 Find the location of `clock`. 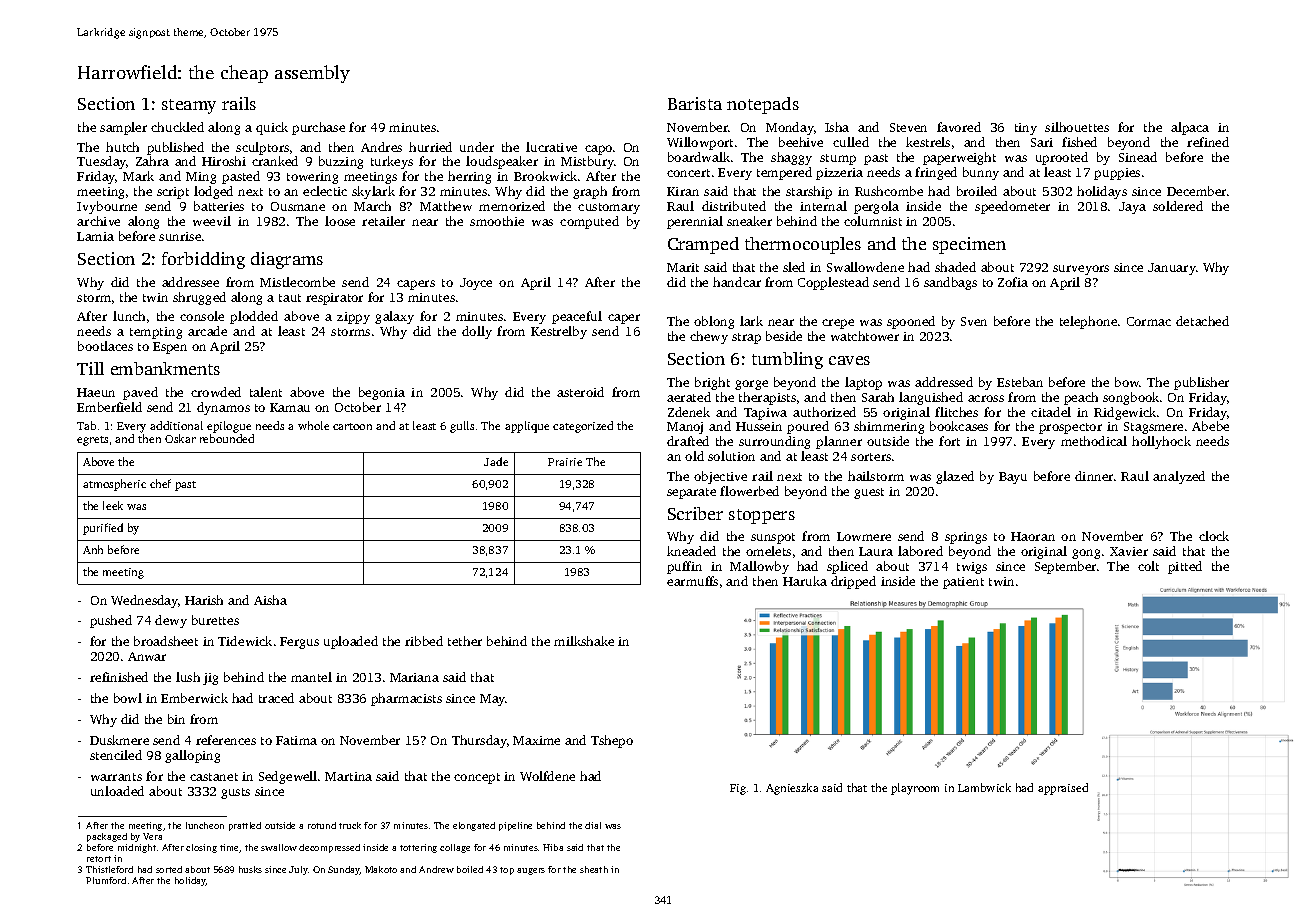

clock is located at coordinates (1214, 536).
